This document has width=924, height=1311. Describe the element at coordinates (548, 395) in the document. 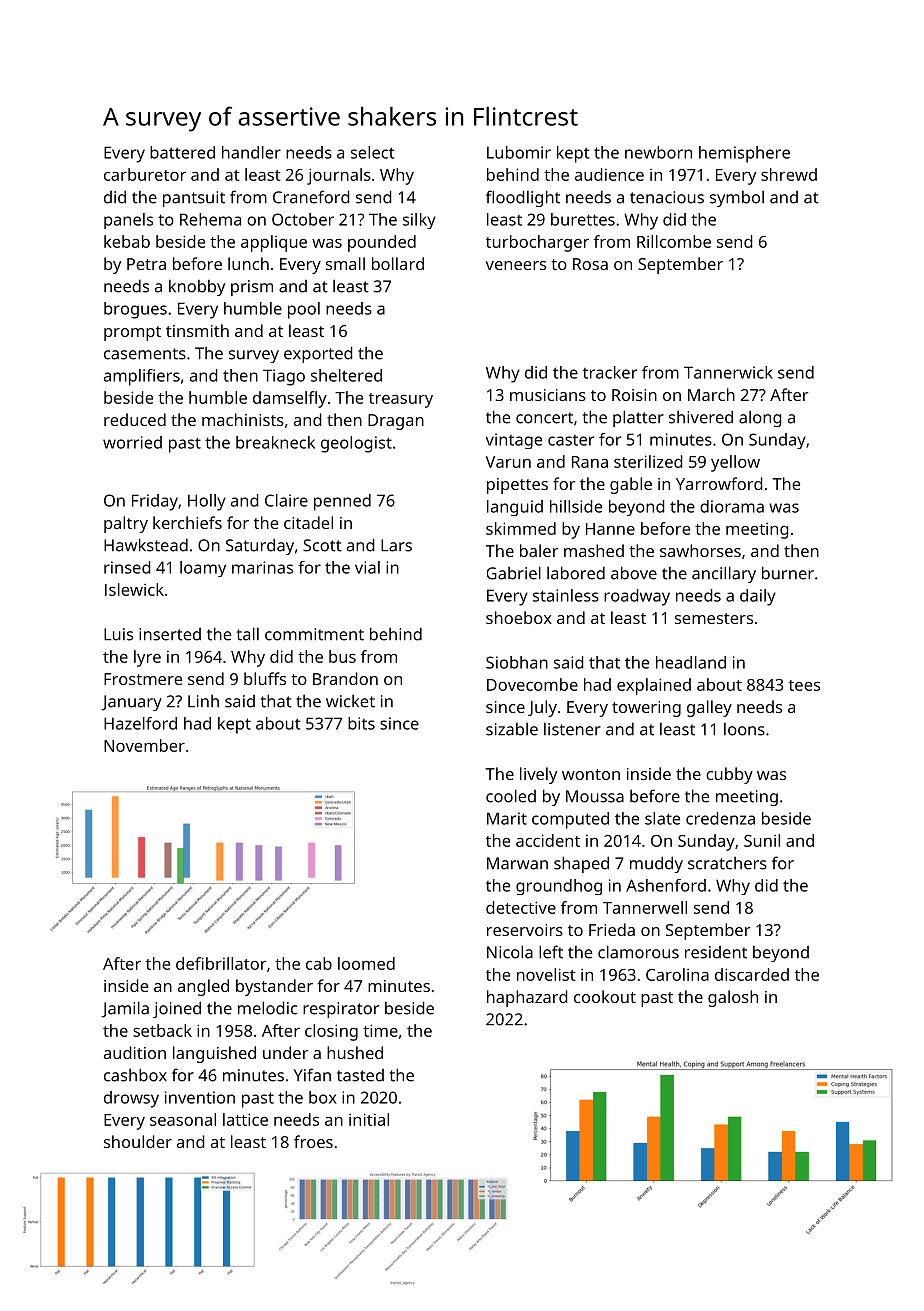

I see `musicians` at that location.
